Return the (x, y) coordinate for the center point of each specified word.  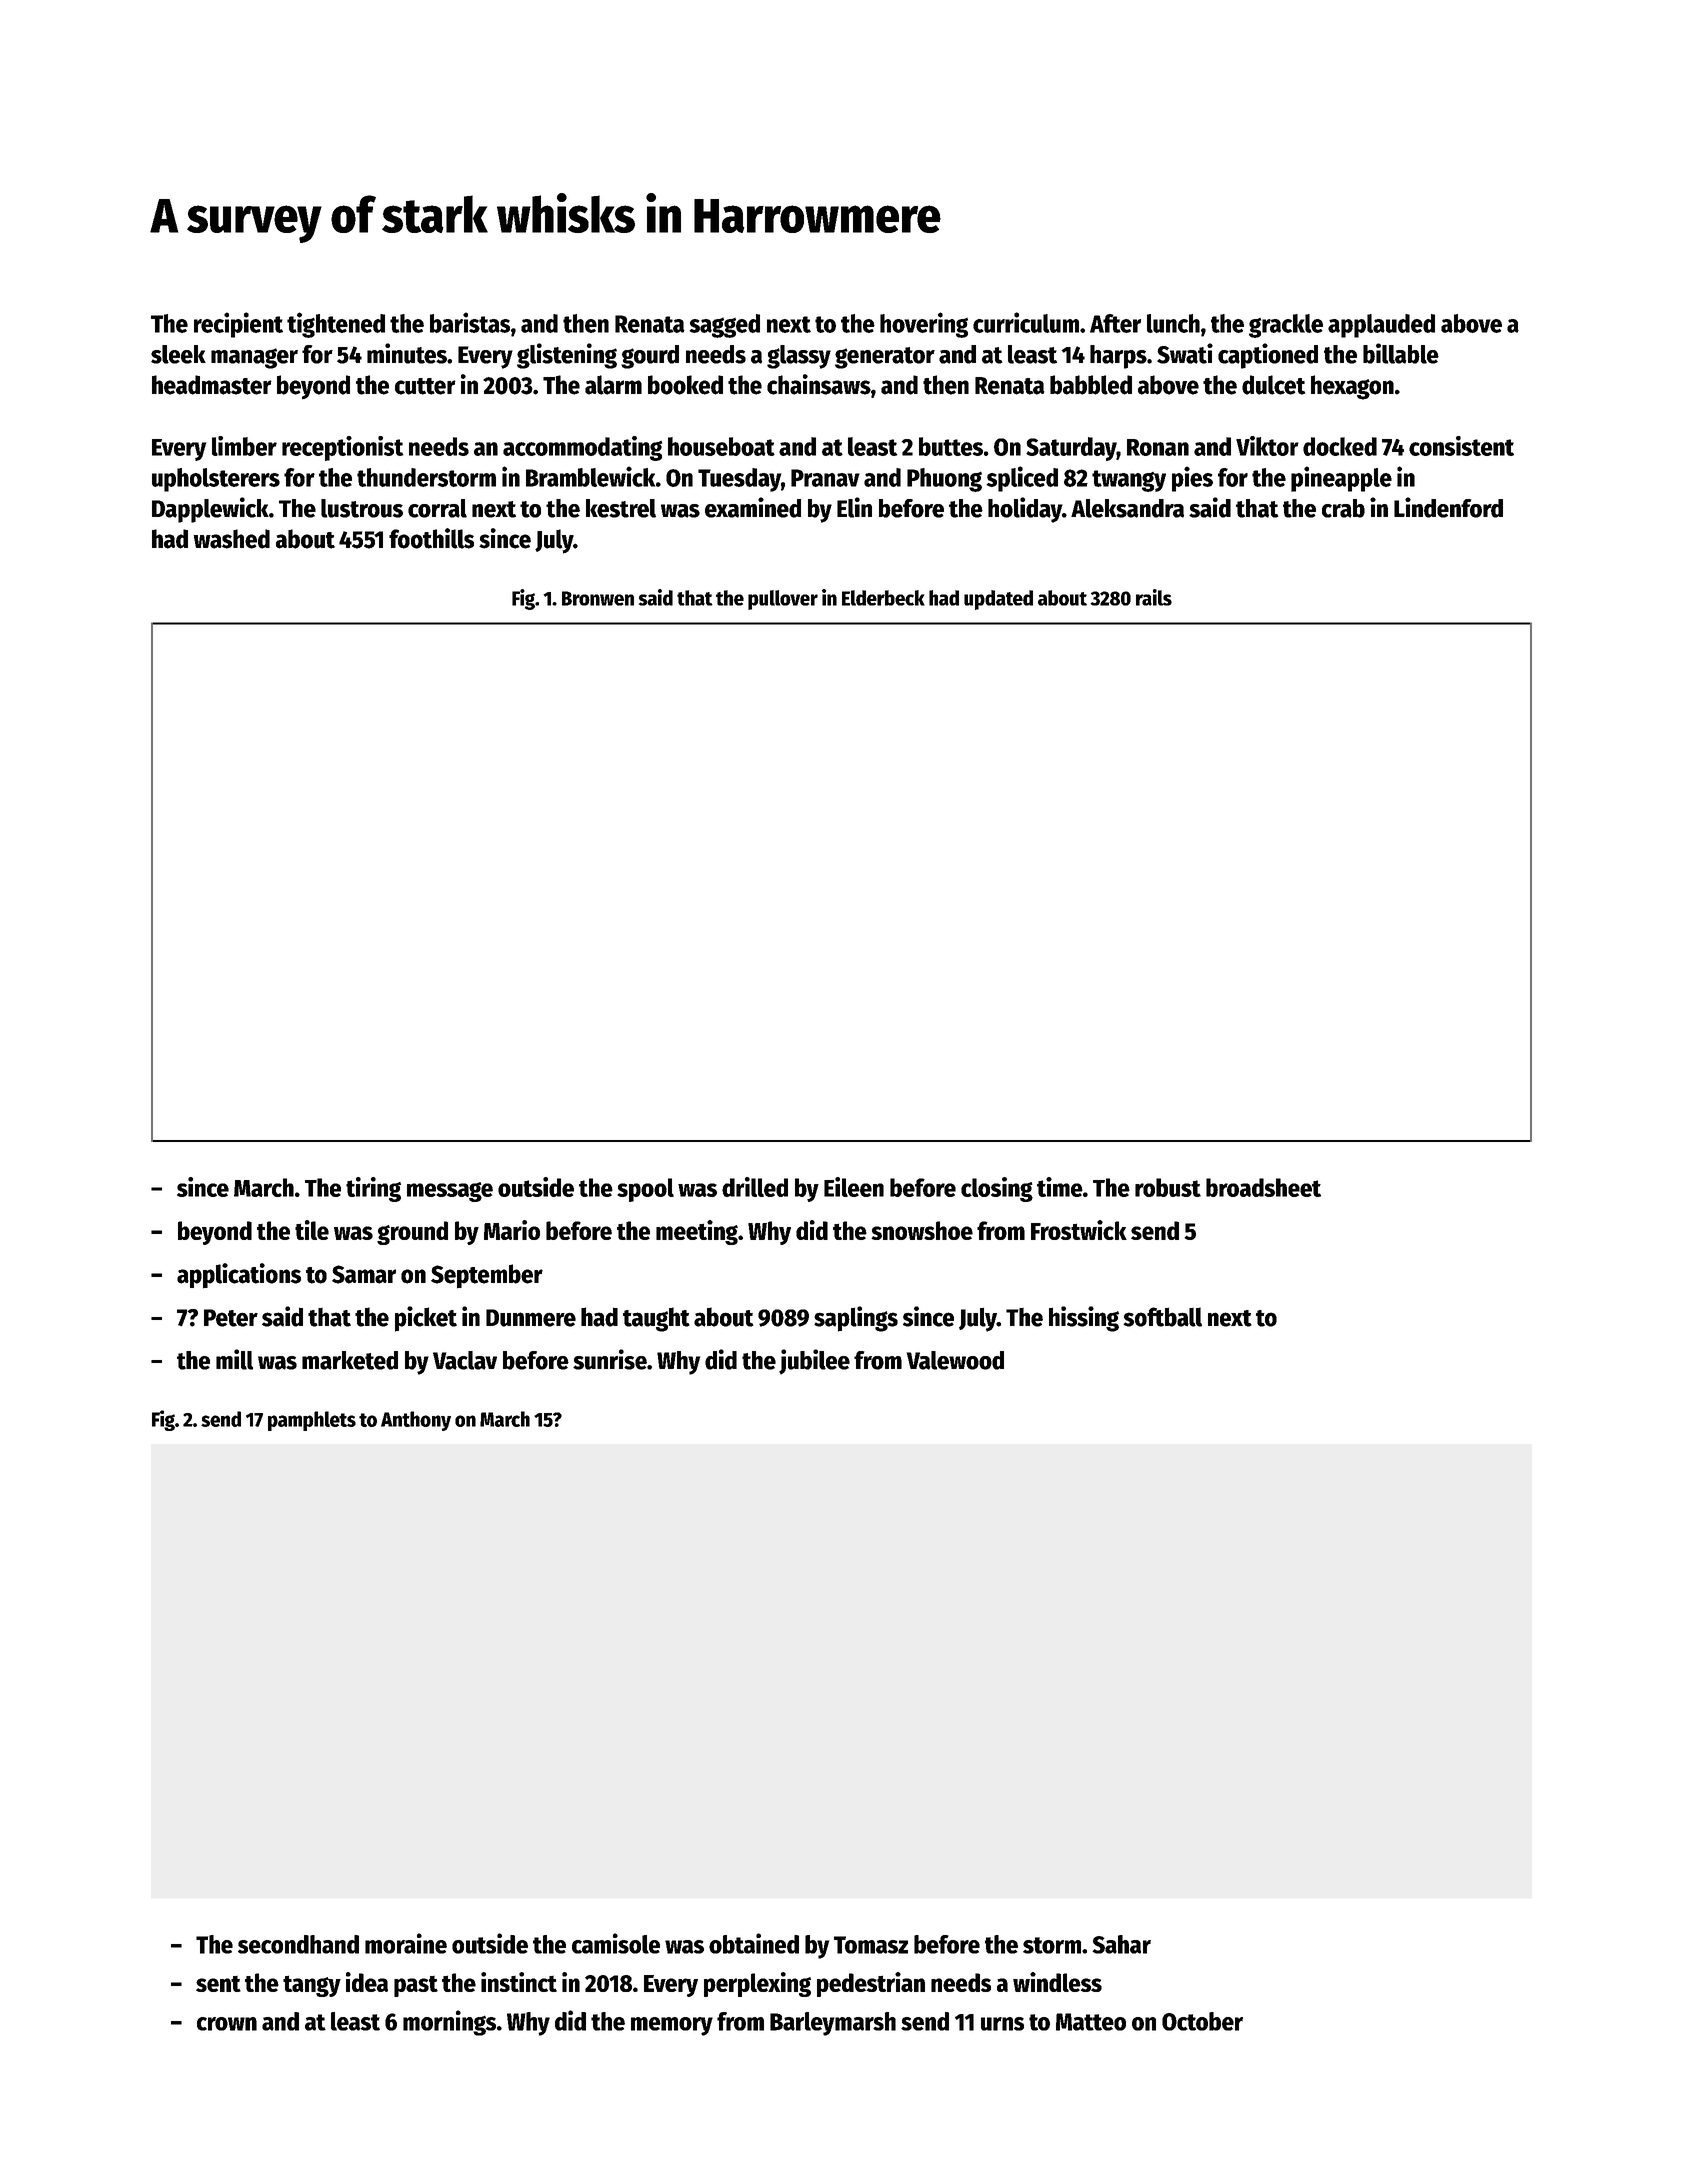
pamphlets (312, 1421)
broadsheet (1263, 1187)
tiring (373, 1189)
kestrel (621, 508)
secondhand (298, 1944)
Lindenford (1448, 507)
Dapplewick (210, 510)
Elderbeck (883, 598)
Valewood (955, 1360)
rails (1154, 597)
